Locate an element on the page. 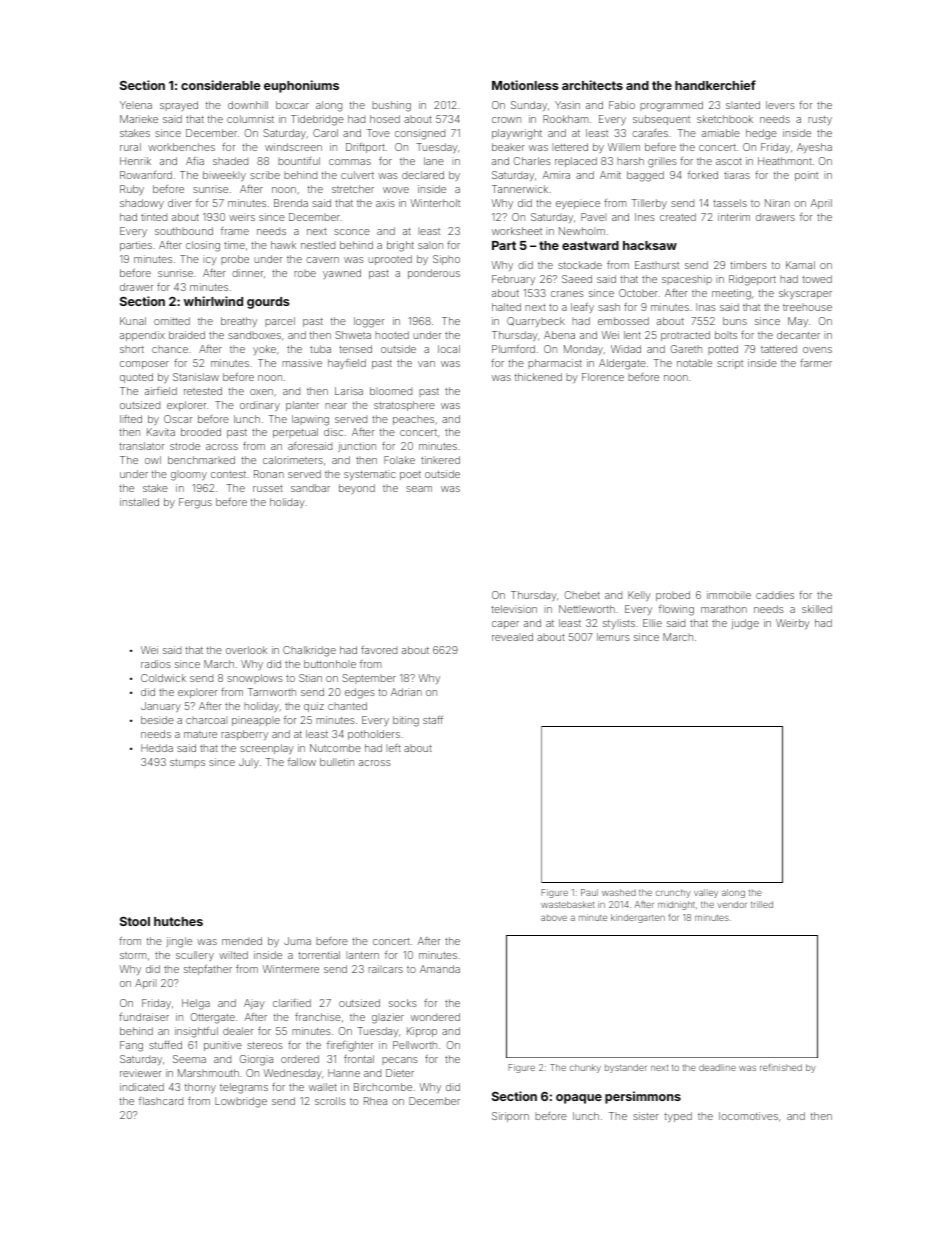  euphoniums is located at coordinates (301, 86).
